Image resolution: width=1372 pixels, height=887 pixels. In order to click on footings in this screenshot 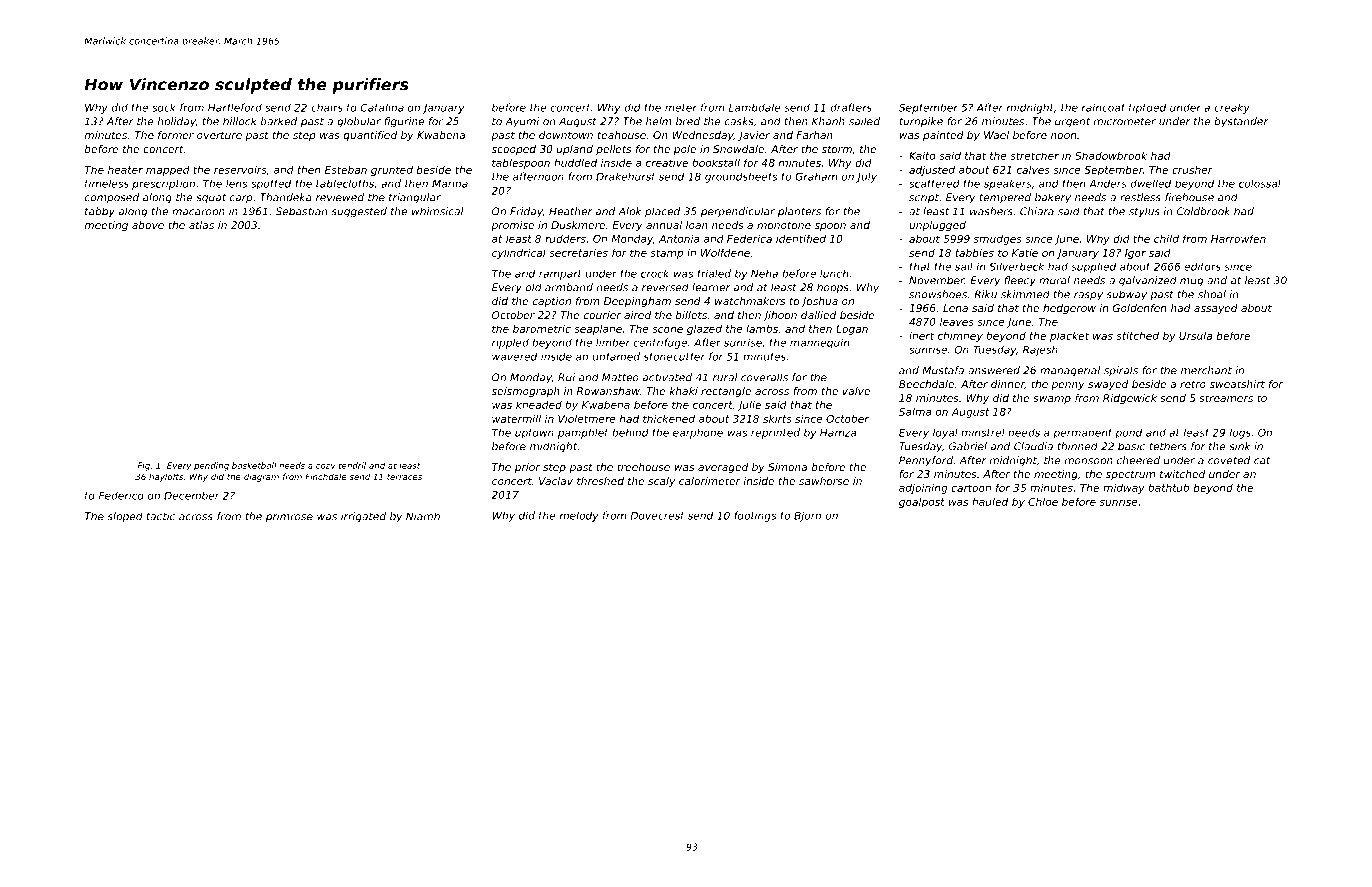, I will do `click(755, 516)`.
